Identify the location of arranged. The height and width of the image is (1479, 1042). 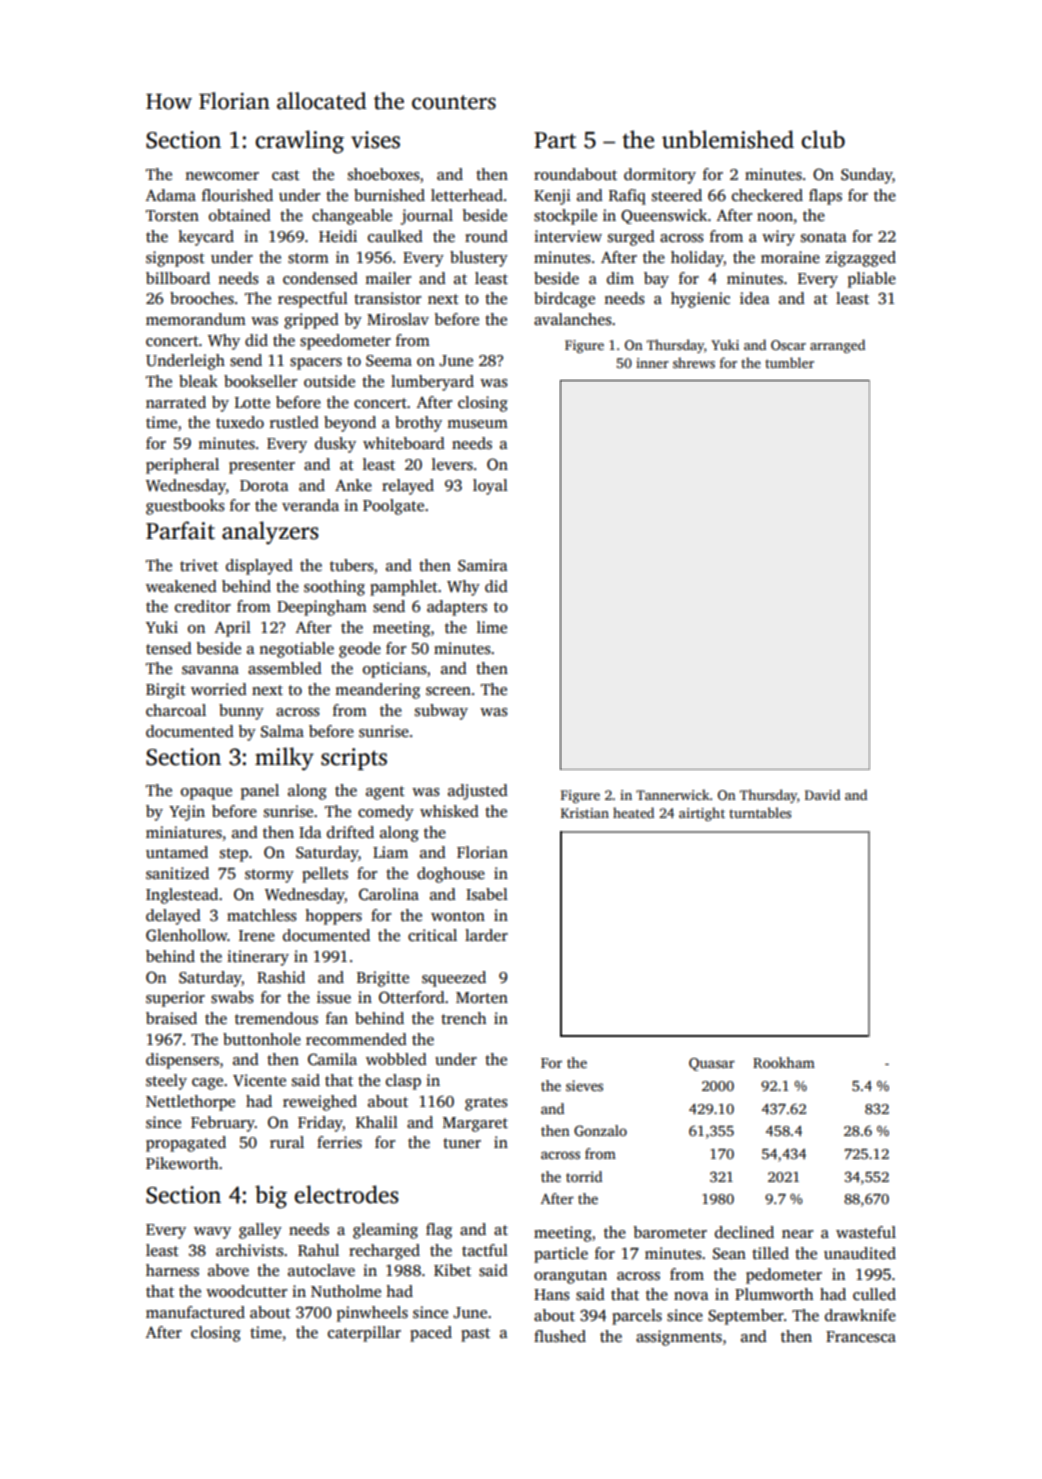
(837, 346).
